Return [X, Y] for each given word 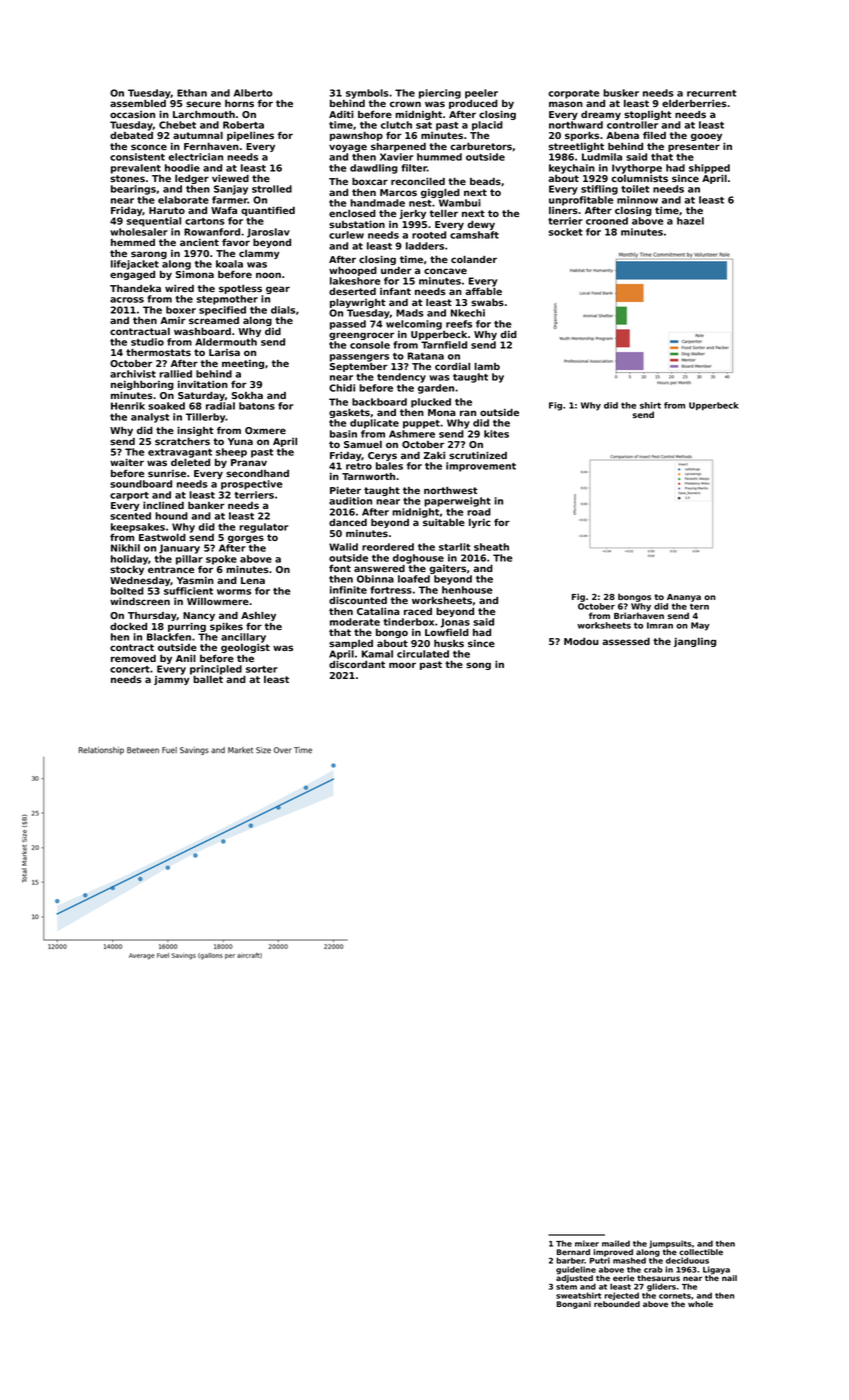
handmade [377, 203]
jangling [695, 642]
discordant [357, 664]
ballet [208, 679]
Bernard [573, 1252]
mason [566, 104]
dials [283, 310]
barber [570, 1260]
